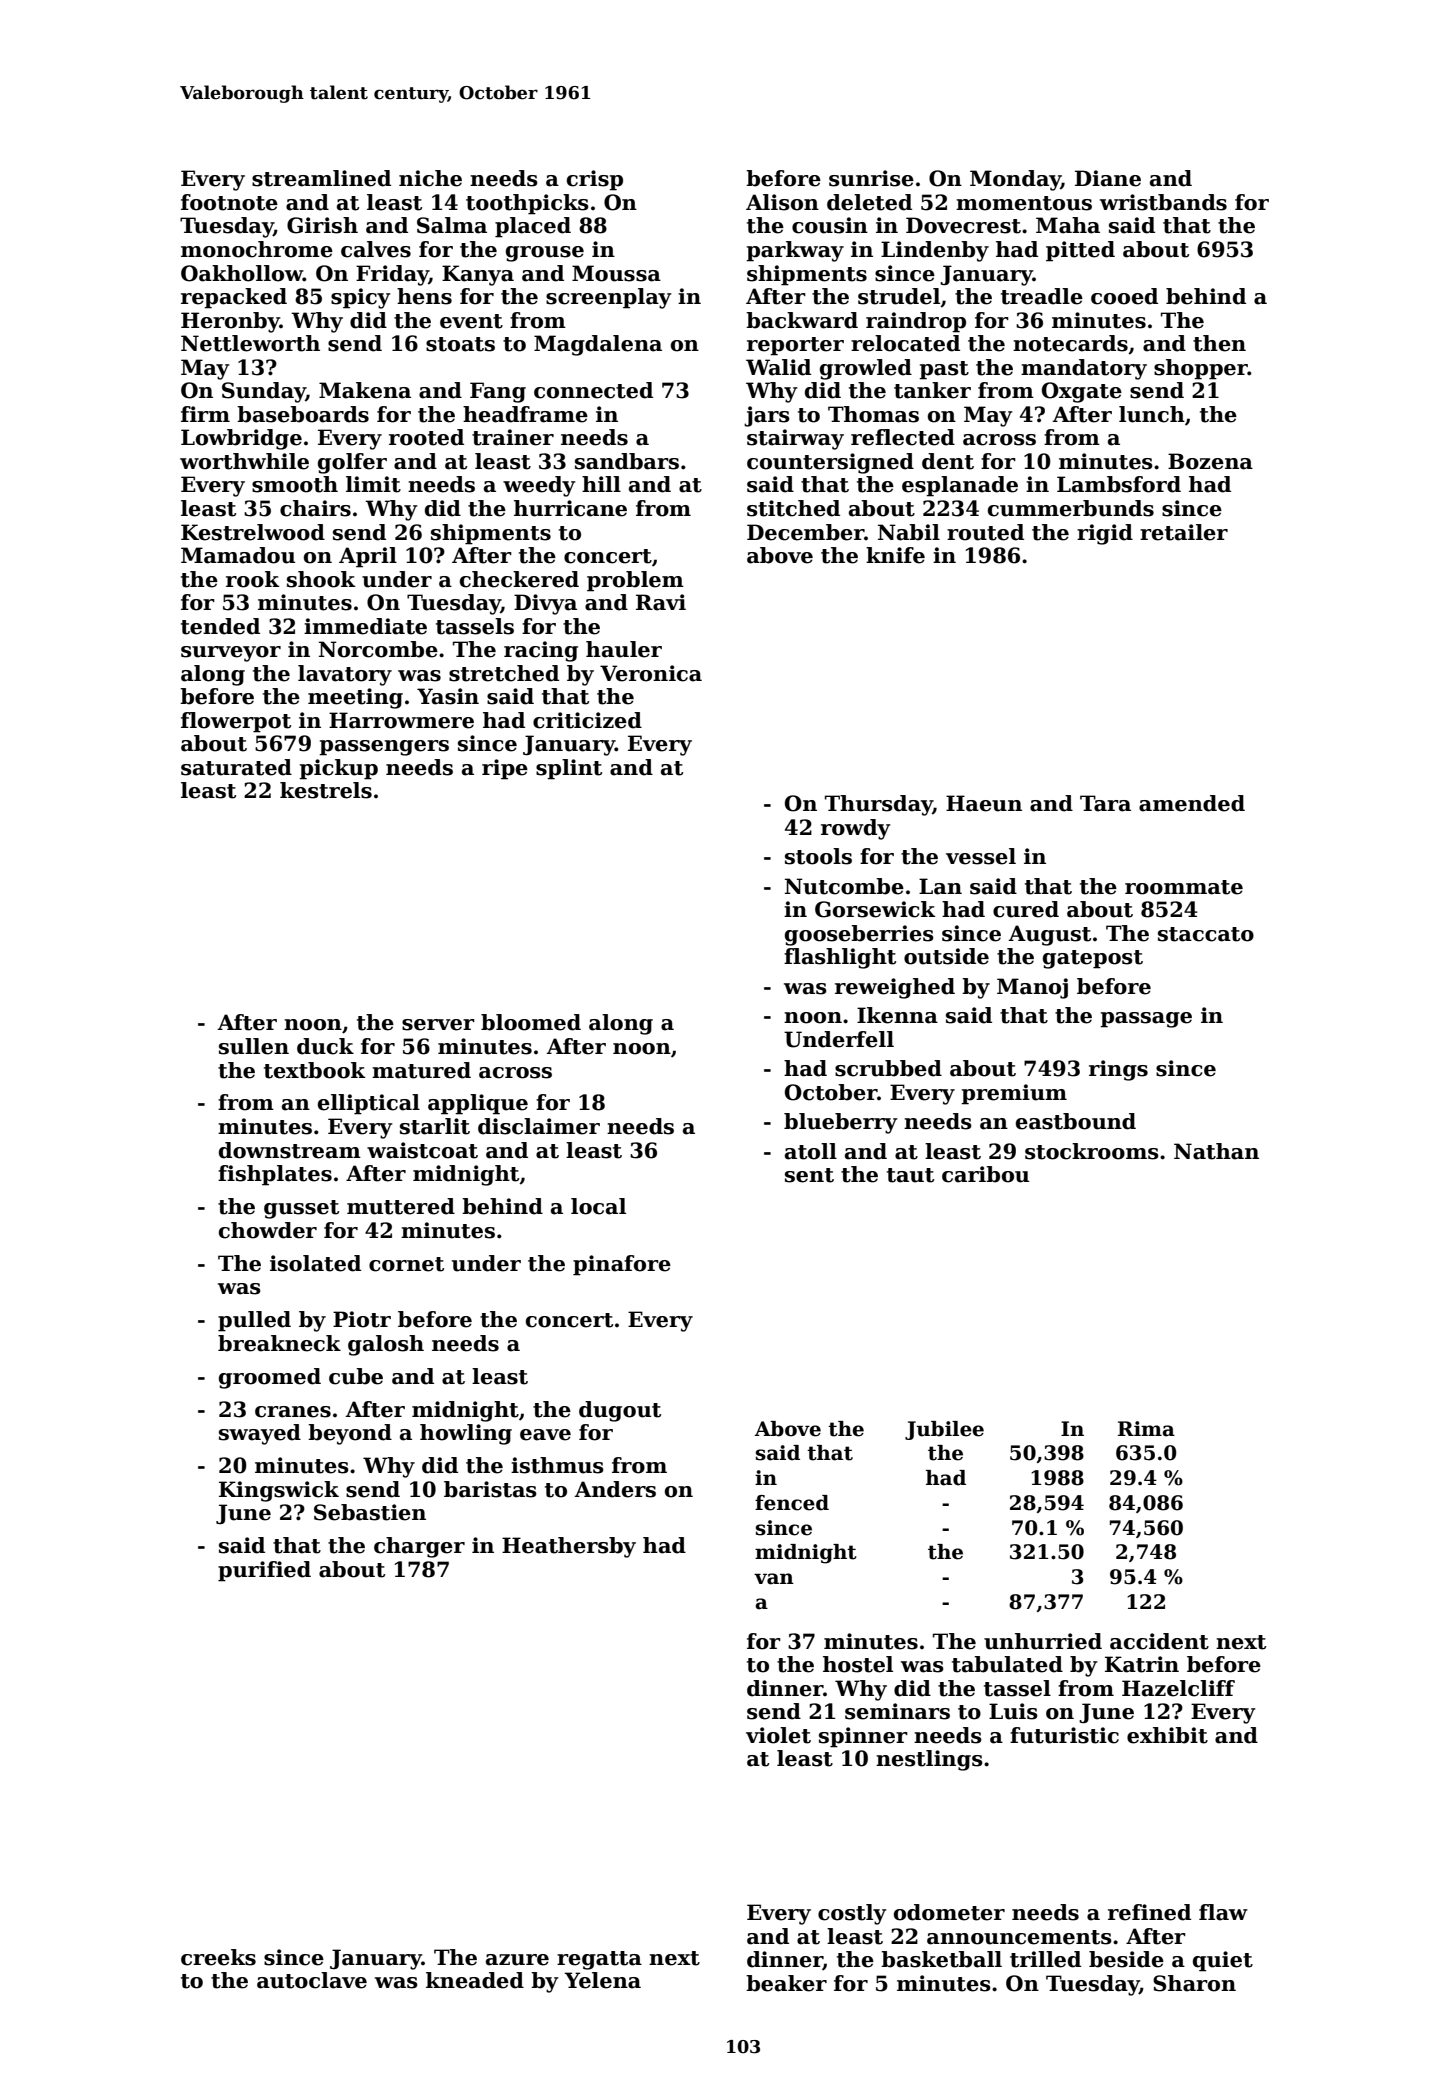 This screenshot has height=2100, width=1450. Describe the element at coordinates (539, 1126) in the screenshot. I see `disclaimer` at that location.
